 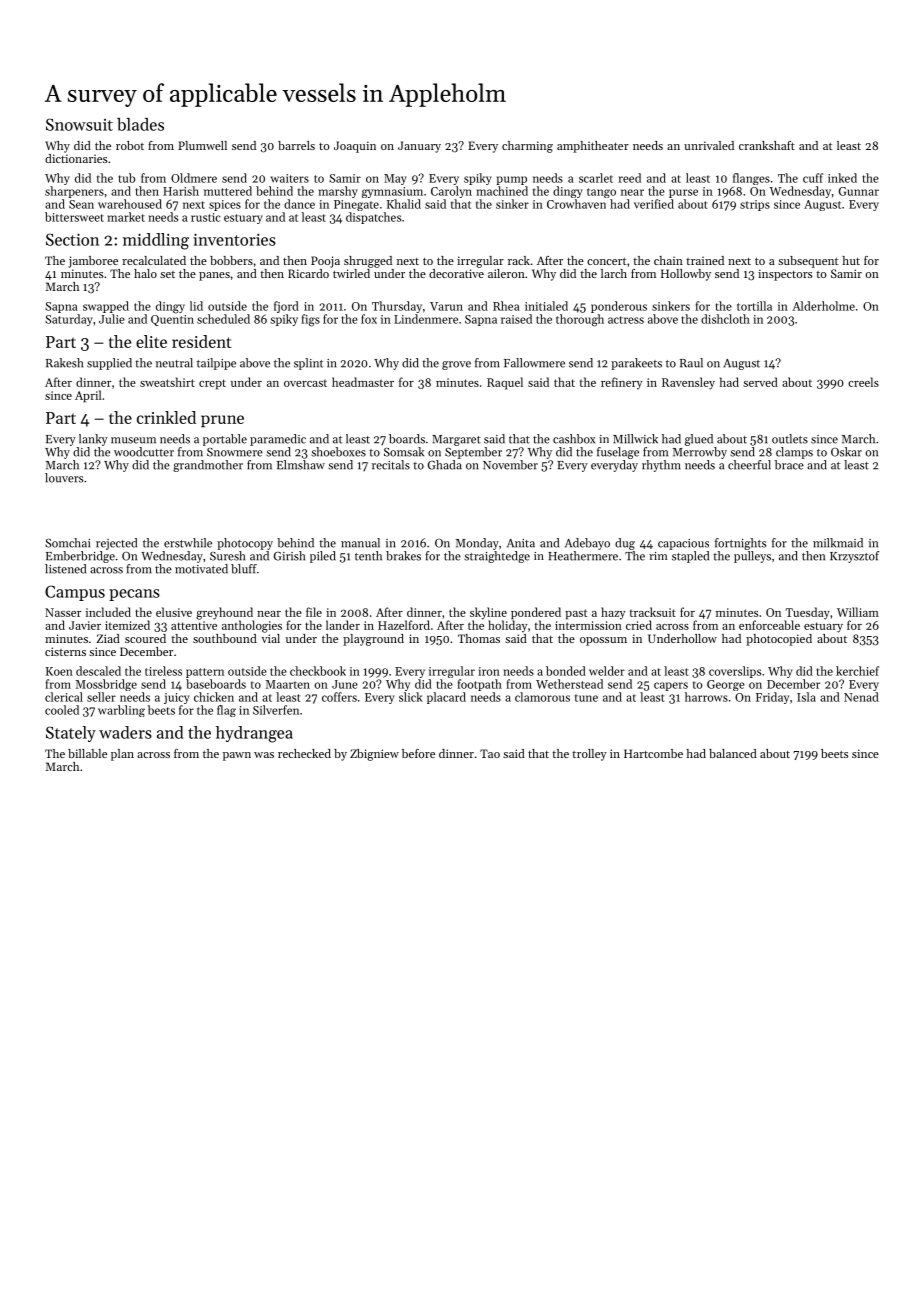 I want to click on Silverfen, so click(x=276, y=710).
